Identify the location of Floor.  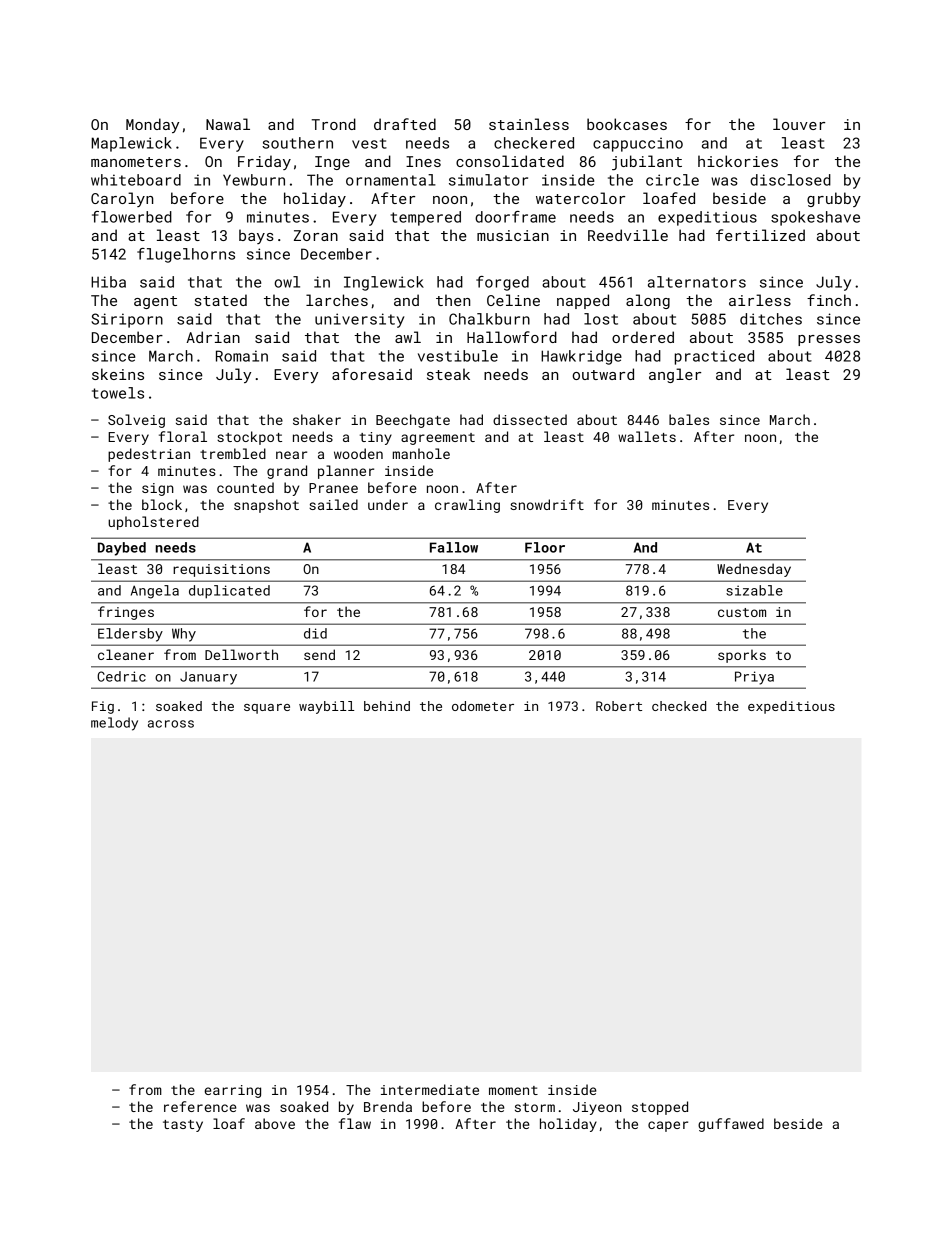
(545, 547).
